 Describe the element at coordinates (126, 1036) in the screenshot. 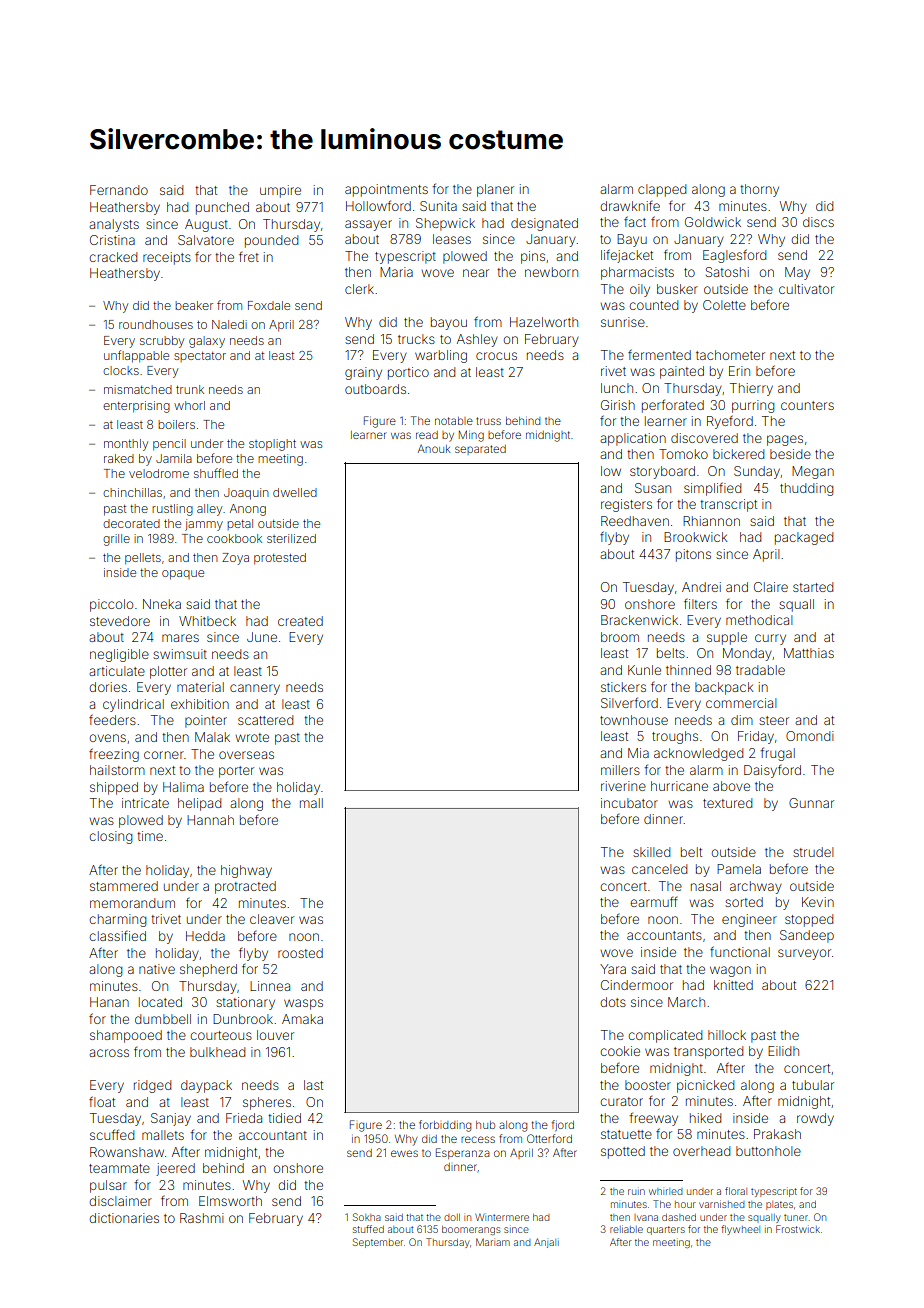

I see `shampooed` at that location.
